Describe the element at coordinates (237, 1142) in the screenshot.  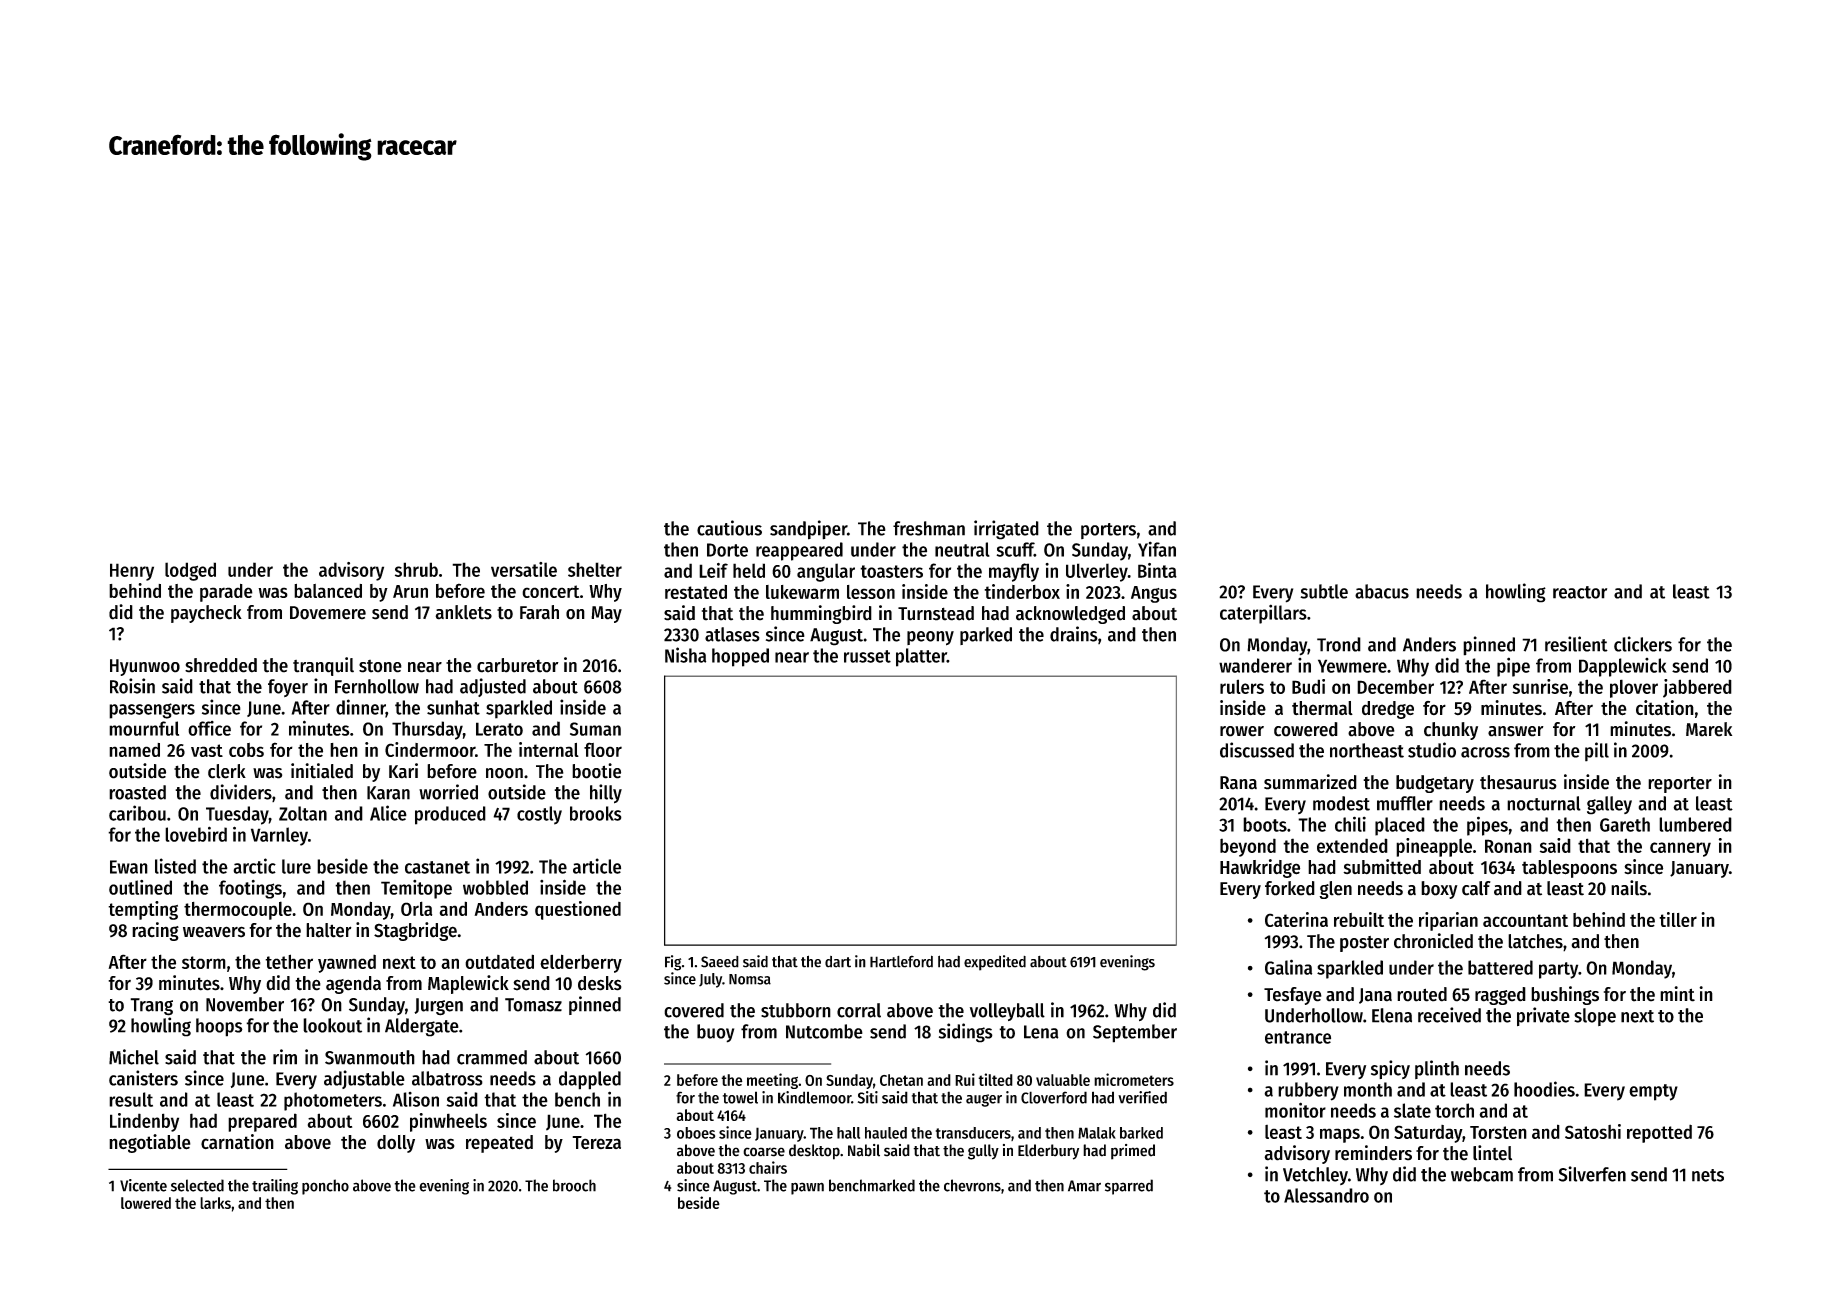
I see `carnation` at that location.
